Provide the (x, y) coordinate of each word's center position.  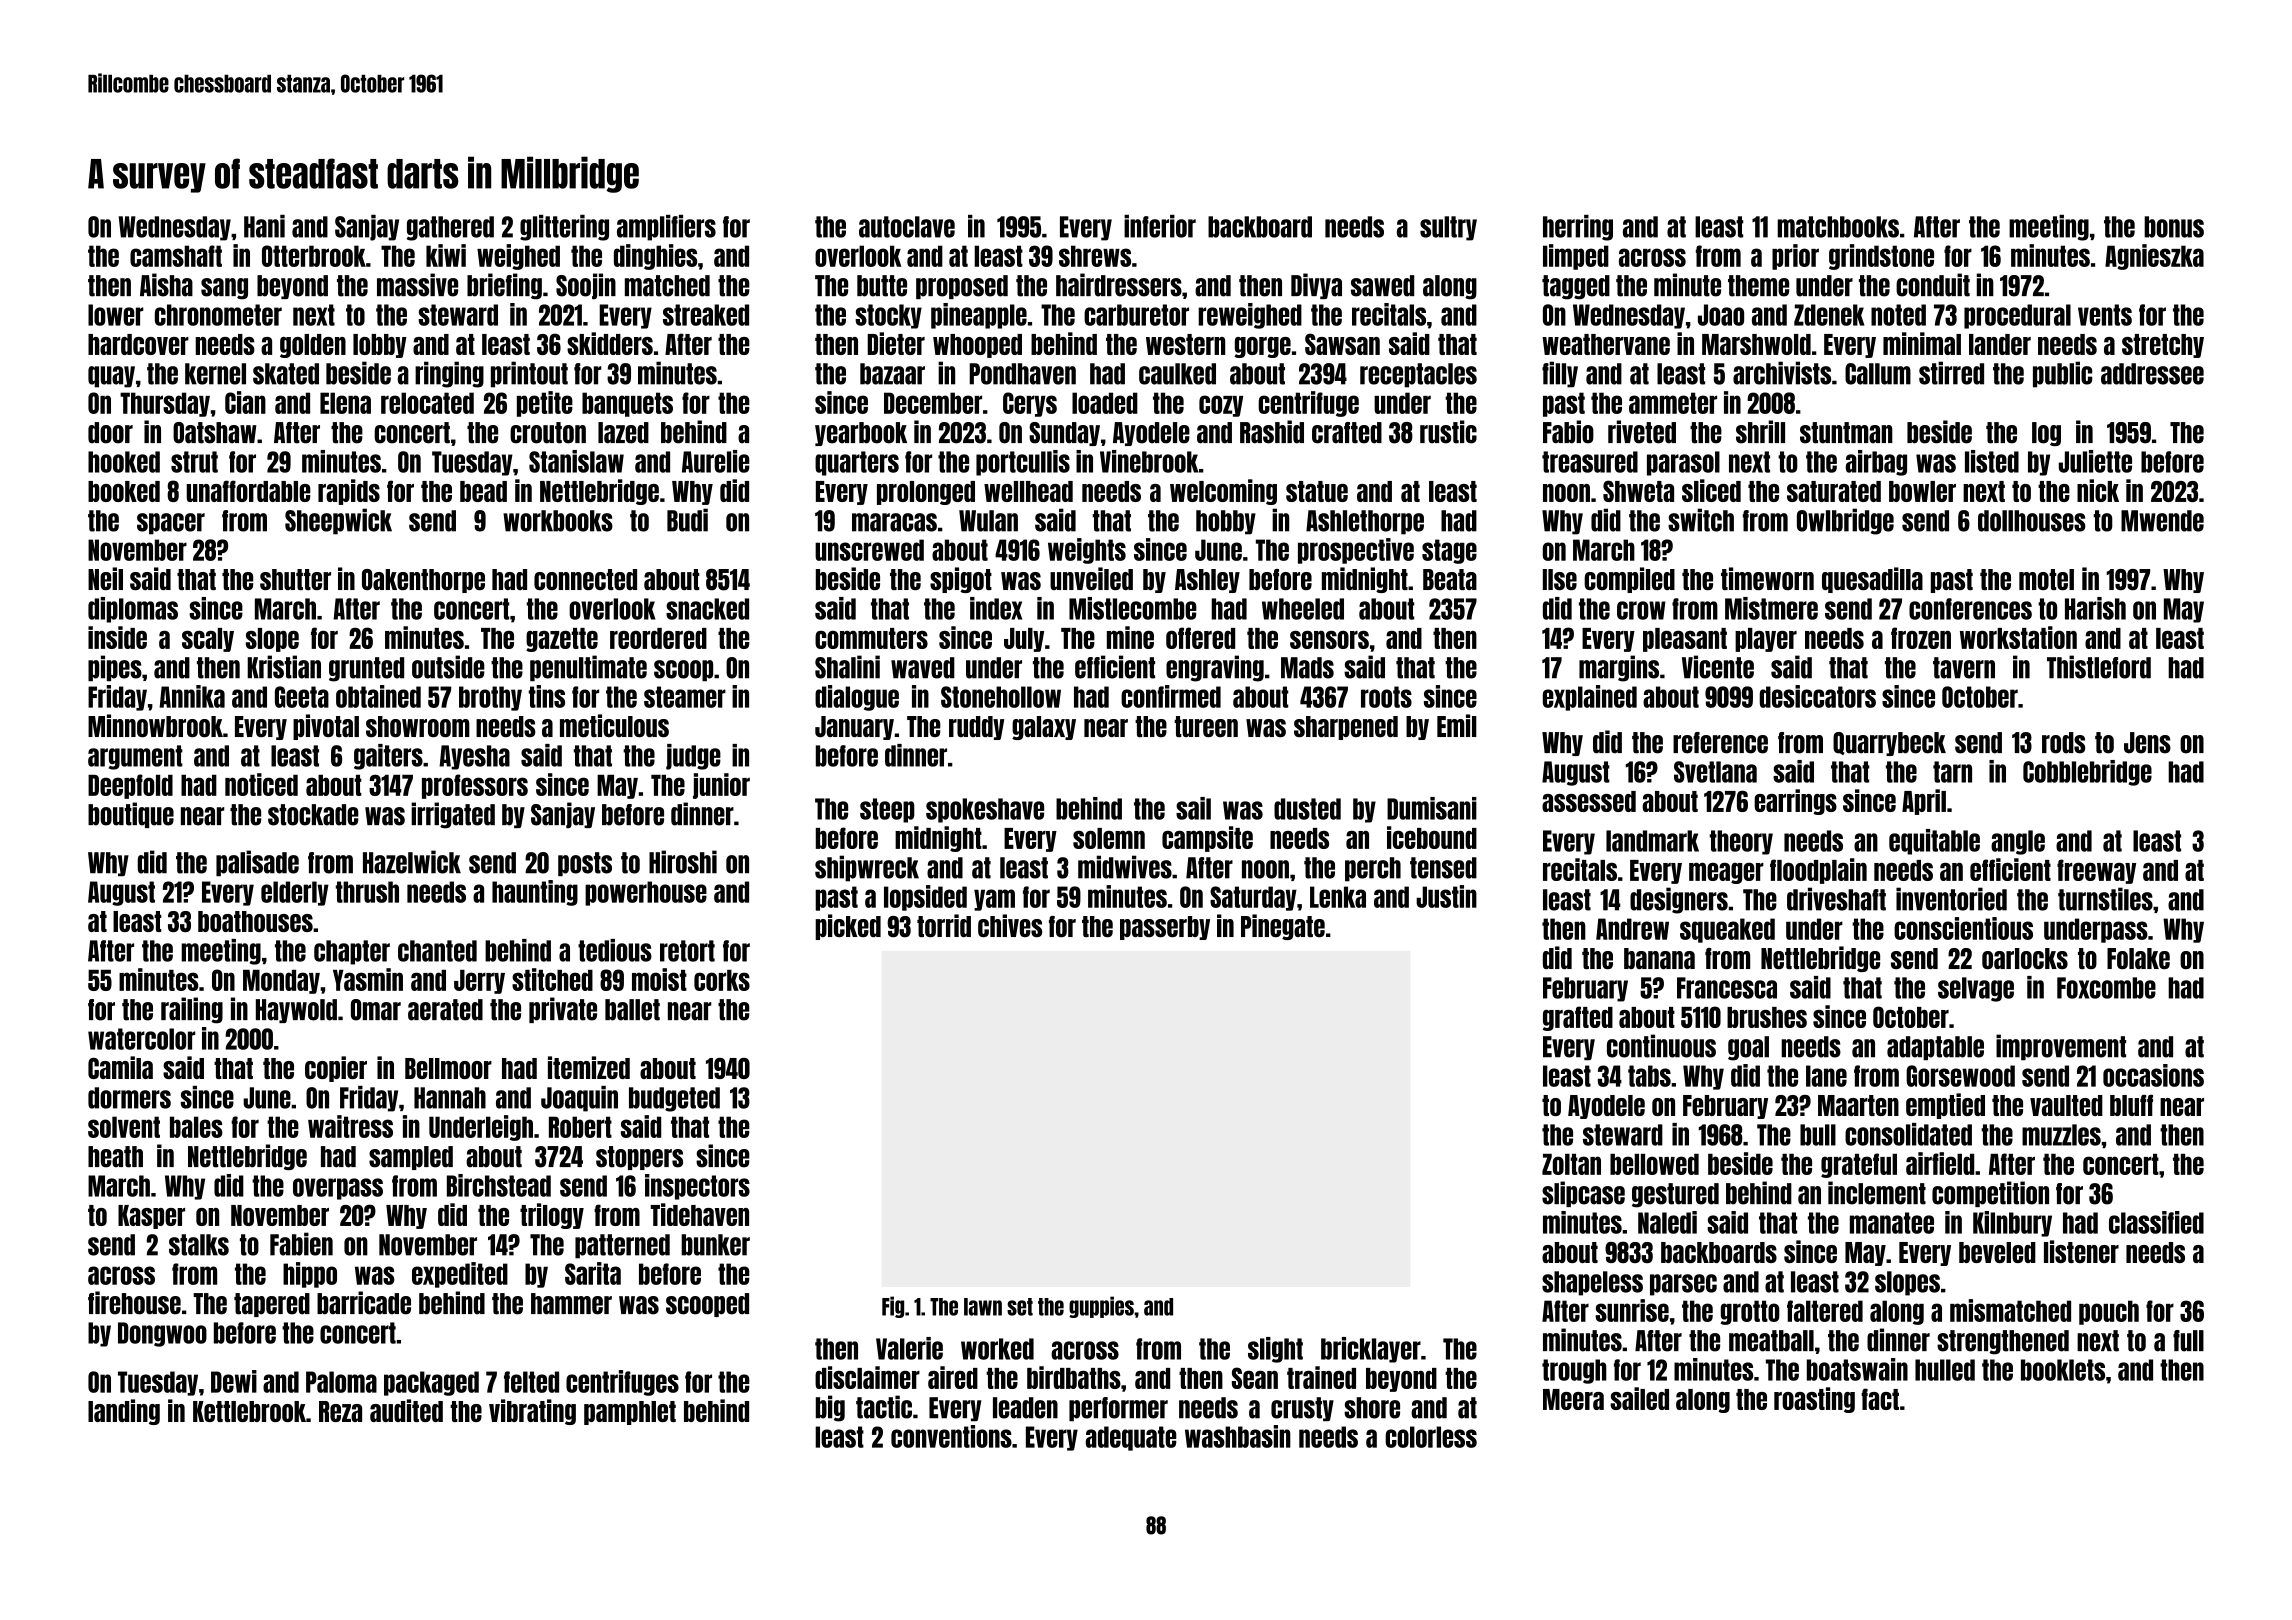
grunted (366, 669)
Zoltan (1571, 1164)
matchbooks (1838, 227)
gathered (450, 228)
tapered (272, 1305)
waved (923, 668)
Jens (2147, 743)
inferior (1160, 226)
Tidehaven (699, 1214)
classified (2156, 1222)
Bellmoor (448, 1068)
